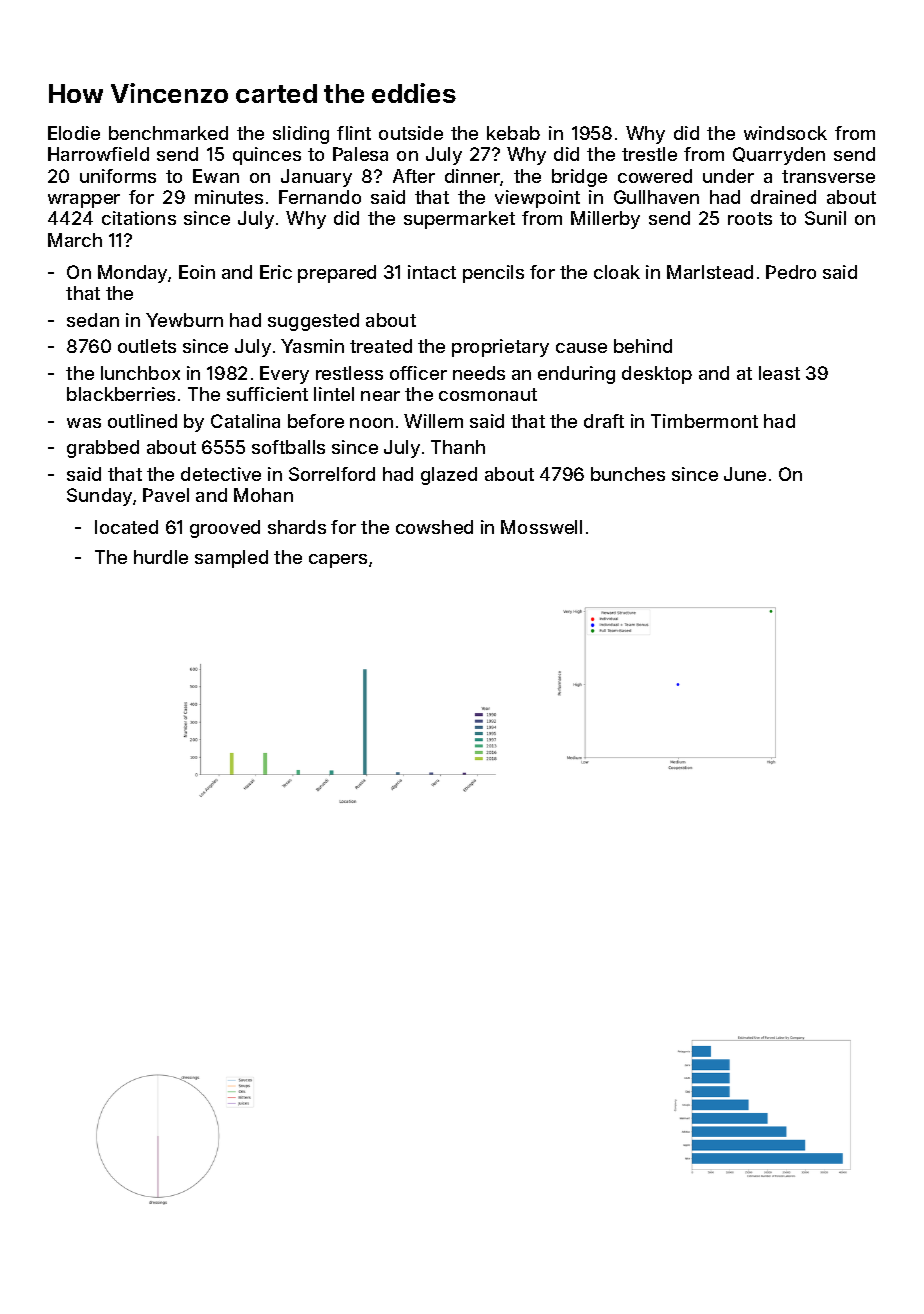  I want to click on benchmarked, so click(168, 133).
